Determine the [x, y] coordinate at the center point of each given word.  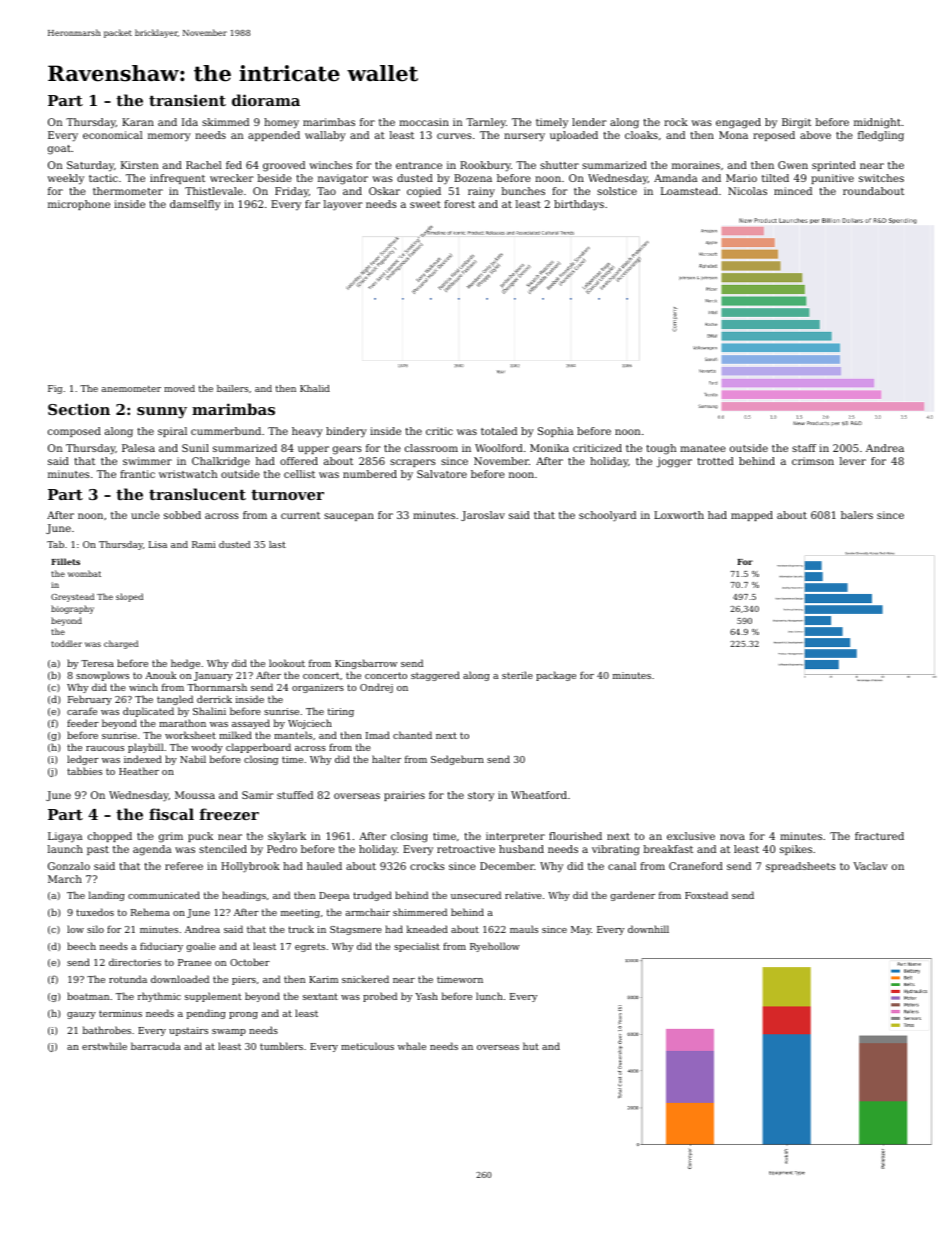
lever [853, 461]
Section [79, 409]
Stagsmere [356, 930]
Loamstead [689, 191]
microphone [79, 205]
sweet [425, 204]
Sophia [555, 432]
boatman [88, 996]
